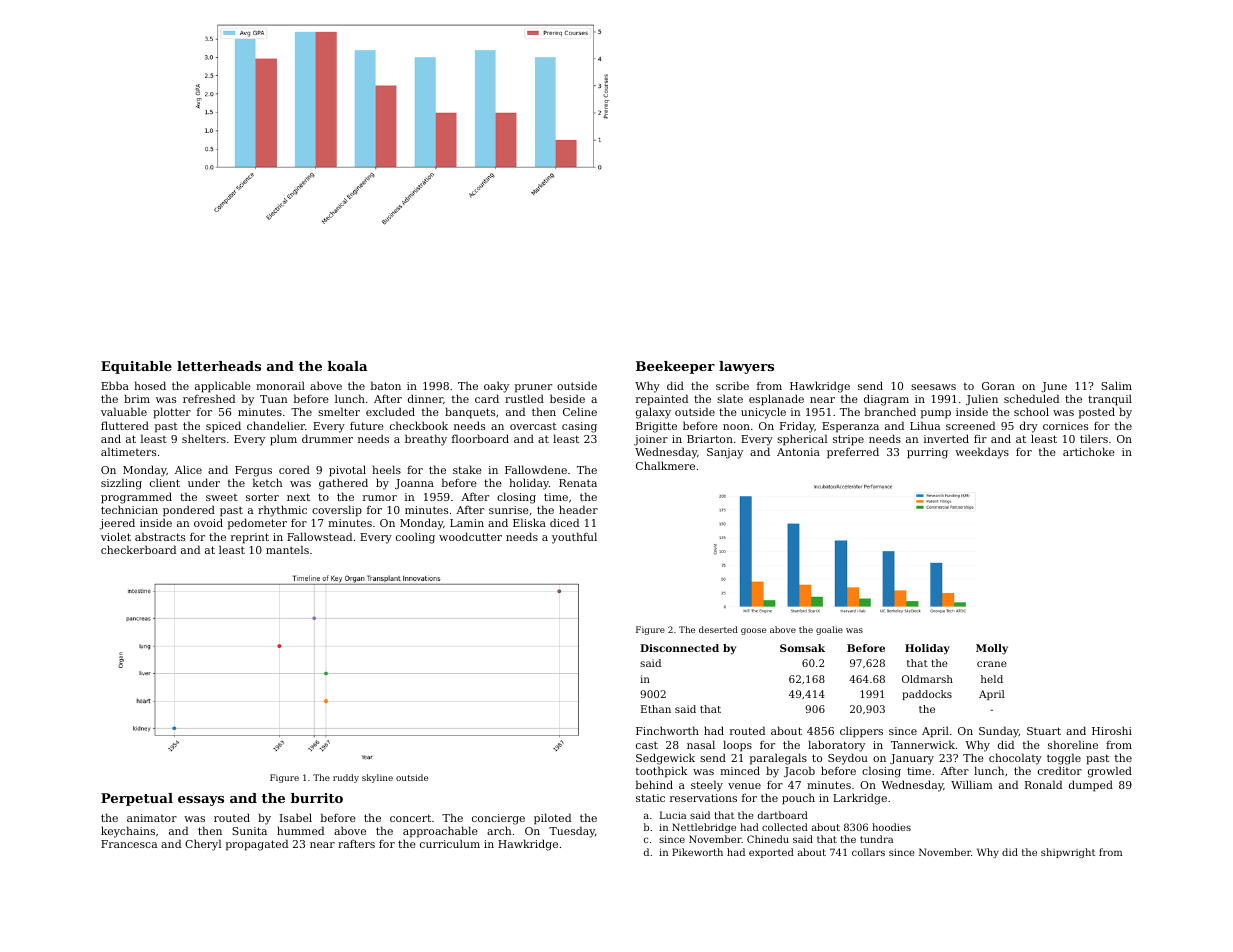 This screenshot has width=1233, height=952. What do you see at coordinates (1112, 730) in the screenshot?
I see `Hiroshi` at bounding box center [1112, 730].
